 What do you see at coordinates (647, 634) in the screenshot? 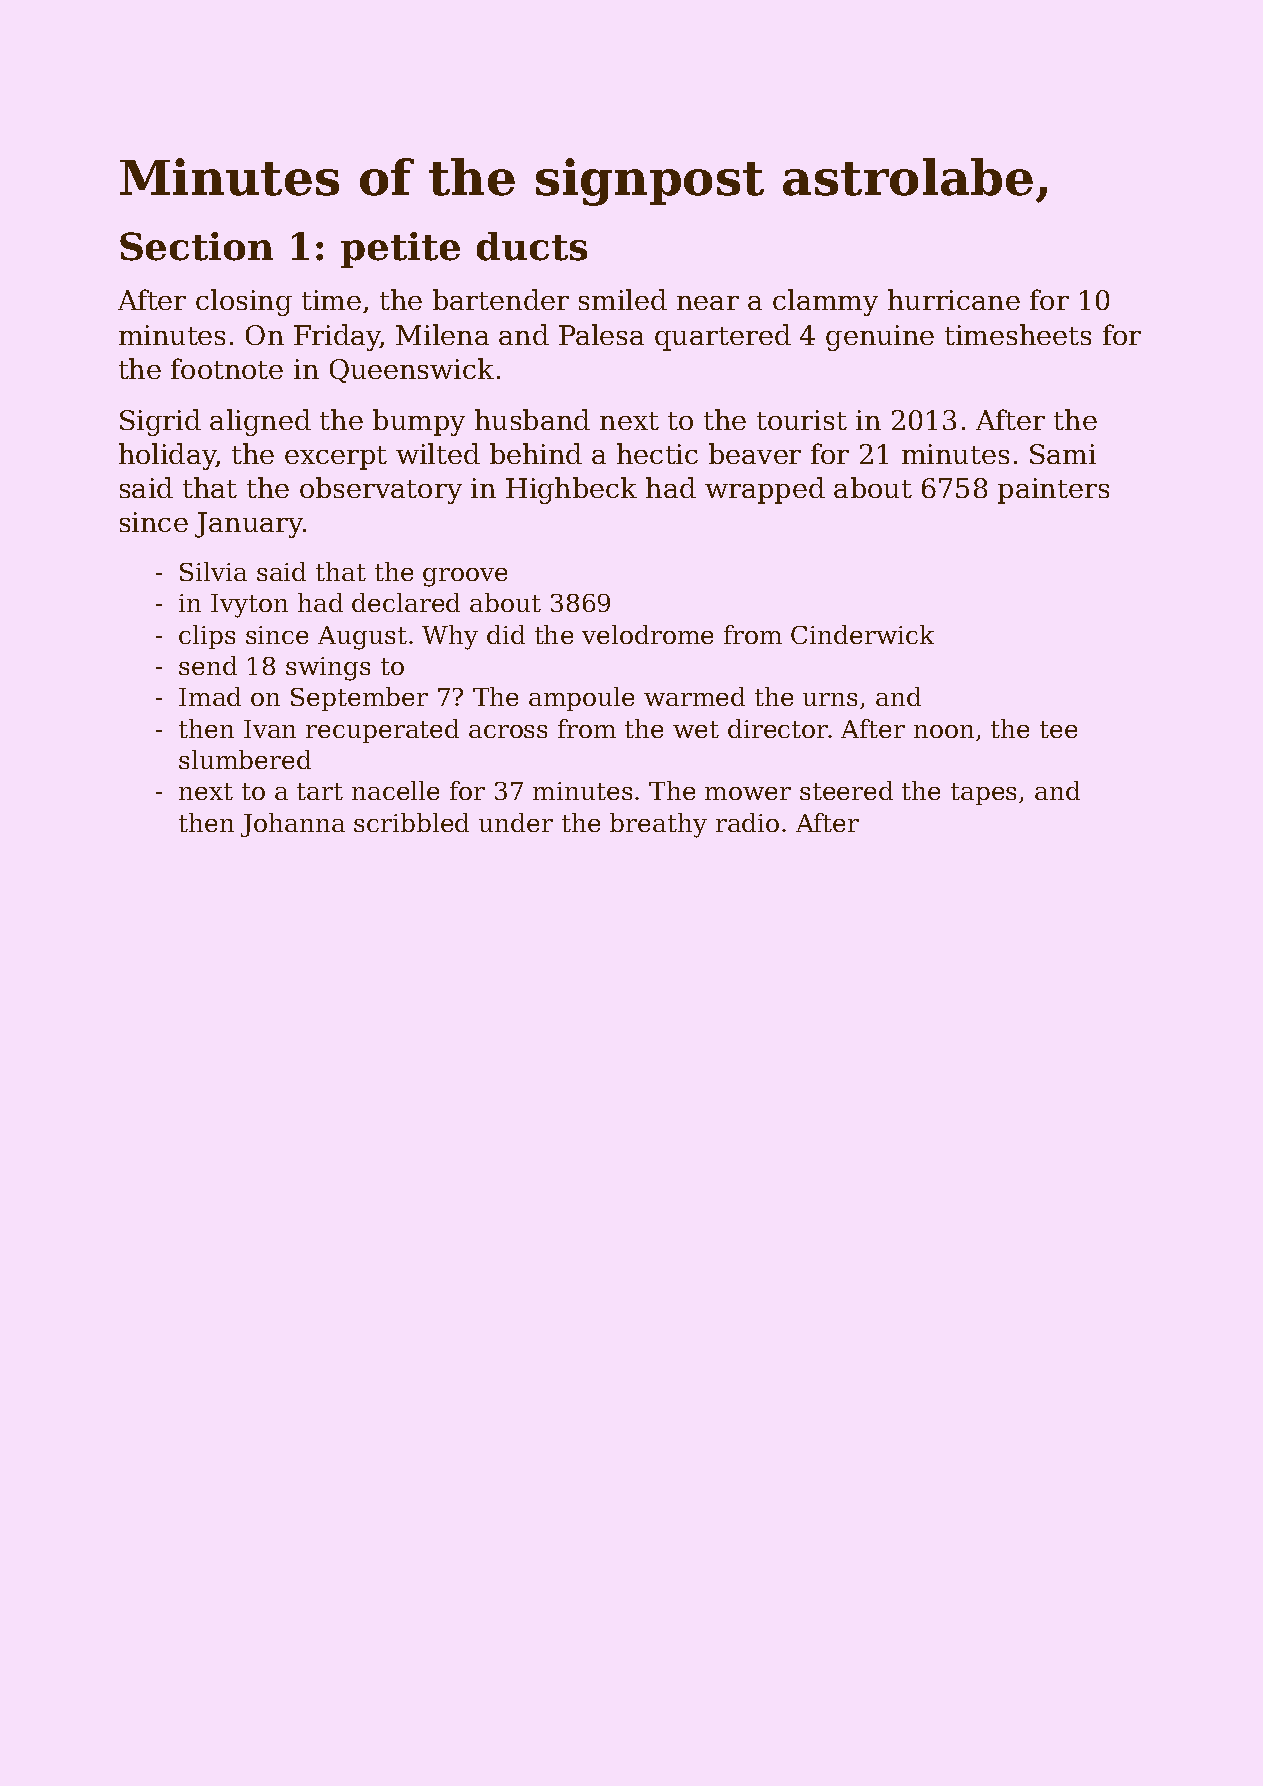
I see `velodrome` at bounding box center [647, 634].
